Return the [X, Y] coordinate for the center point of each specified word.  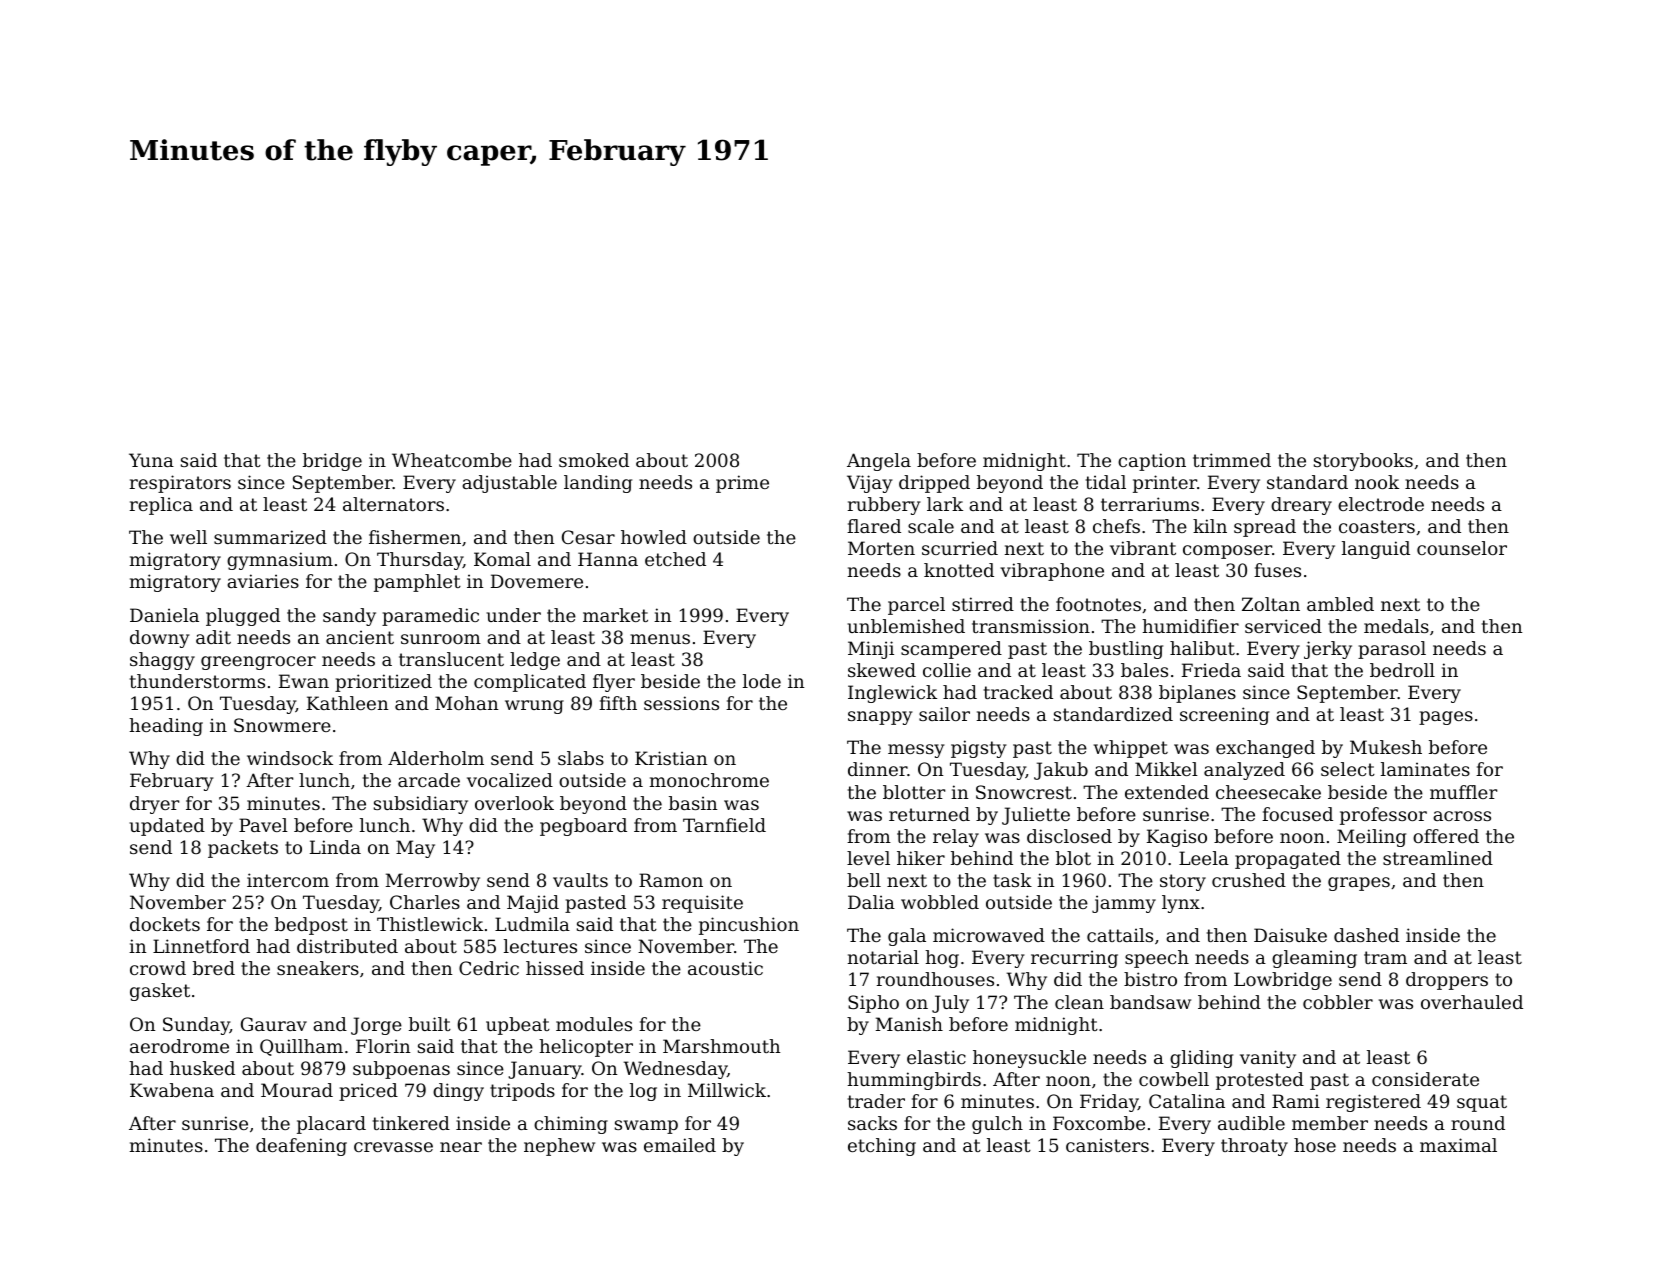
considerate [1425, 1079]
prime [742, 484]
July [950, 1004]
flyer [614, 683]
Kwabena [172, 1090]
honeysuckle [1029, 1059]
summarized [270, 537]
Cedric [489, 968]
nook [1377, 482]
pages [1446, 718]
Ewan [304, 681]
